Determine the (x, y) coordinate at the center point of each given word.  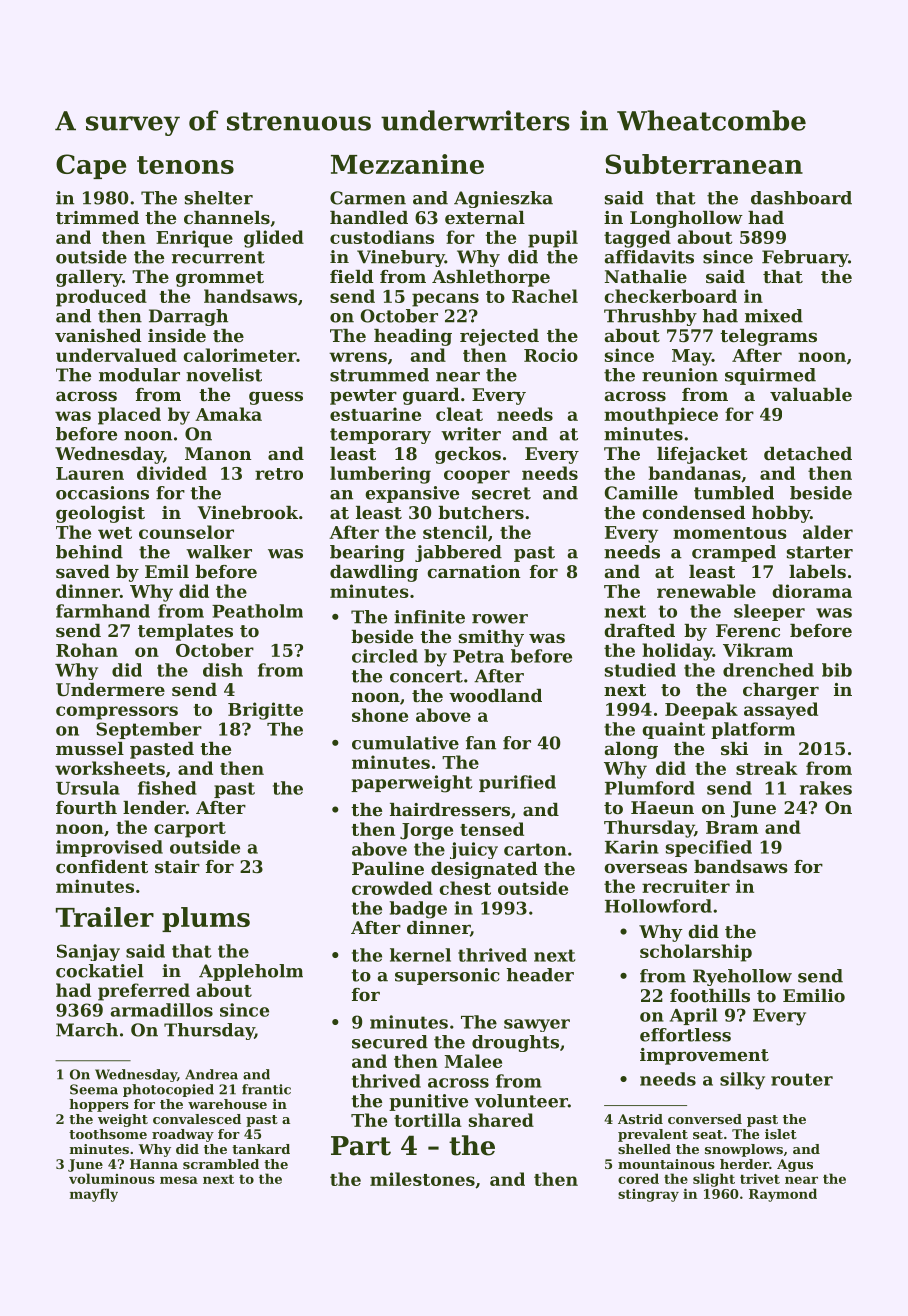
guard (431, 396)
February (805, 258)
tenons (185, 165)
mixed (774, 316)
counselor (186, 532)
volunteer (521, 1101)
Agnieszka (503, 199)
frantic (266, 1089)
